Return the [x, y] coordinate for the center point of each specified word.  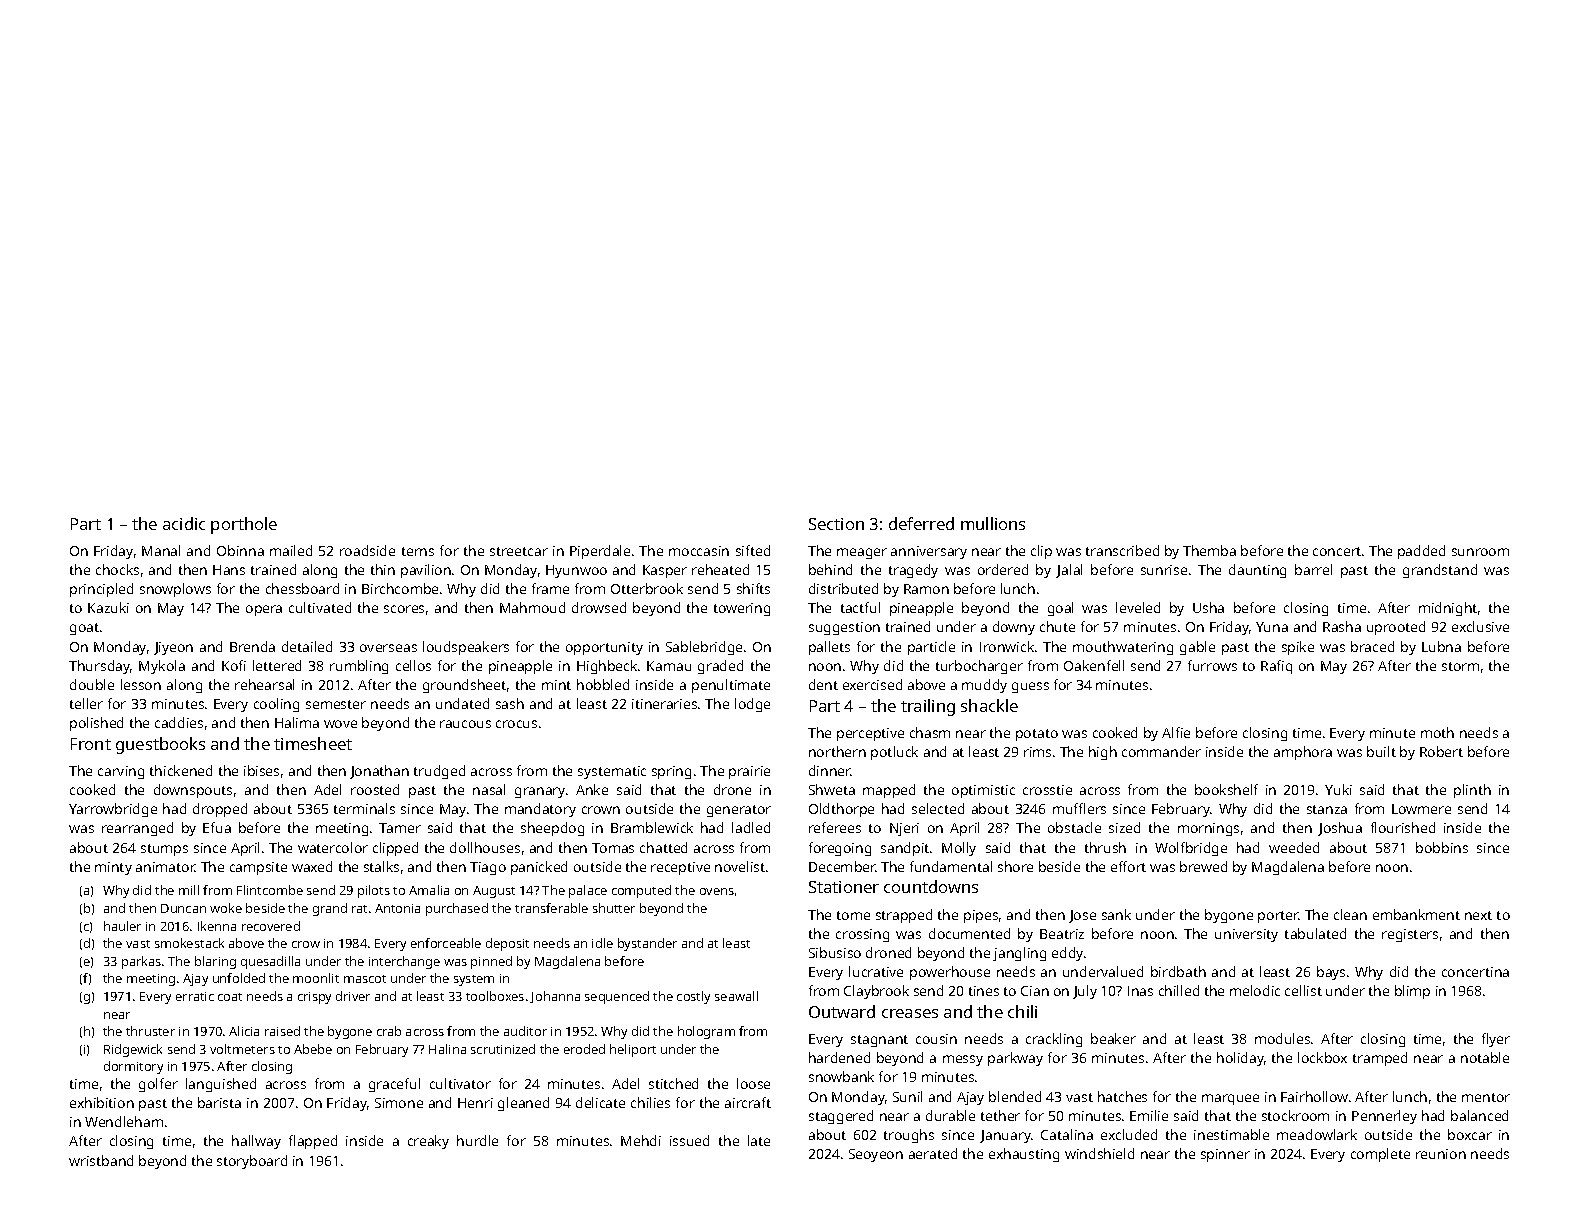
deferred [921, 523]
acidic [184, 523]
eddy [1067, 954]
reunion [1441, 1154]
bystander [647, 944]
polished [96, 724]
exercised [872, 684]
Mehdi [641, 1140]
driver [353, 996]
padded [1421, 552]
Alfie [1176, 732]
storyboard [252, 1162]
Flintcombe [270, 890]
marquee [1230, 1099]
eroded [584, 1049]
